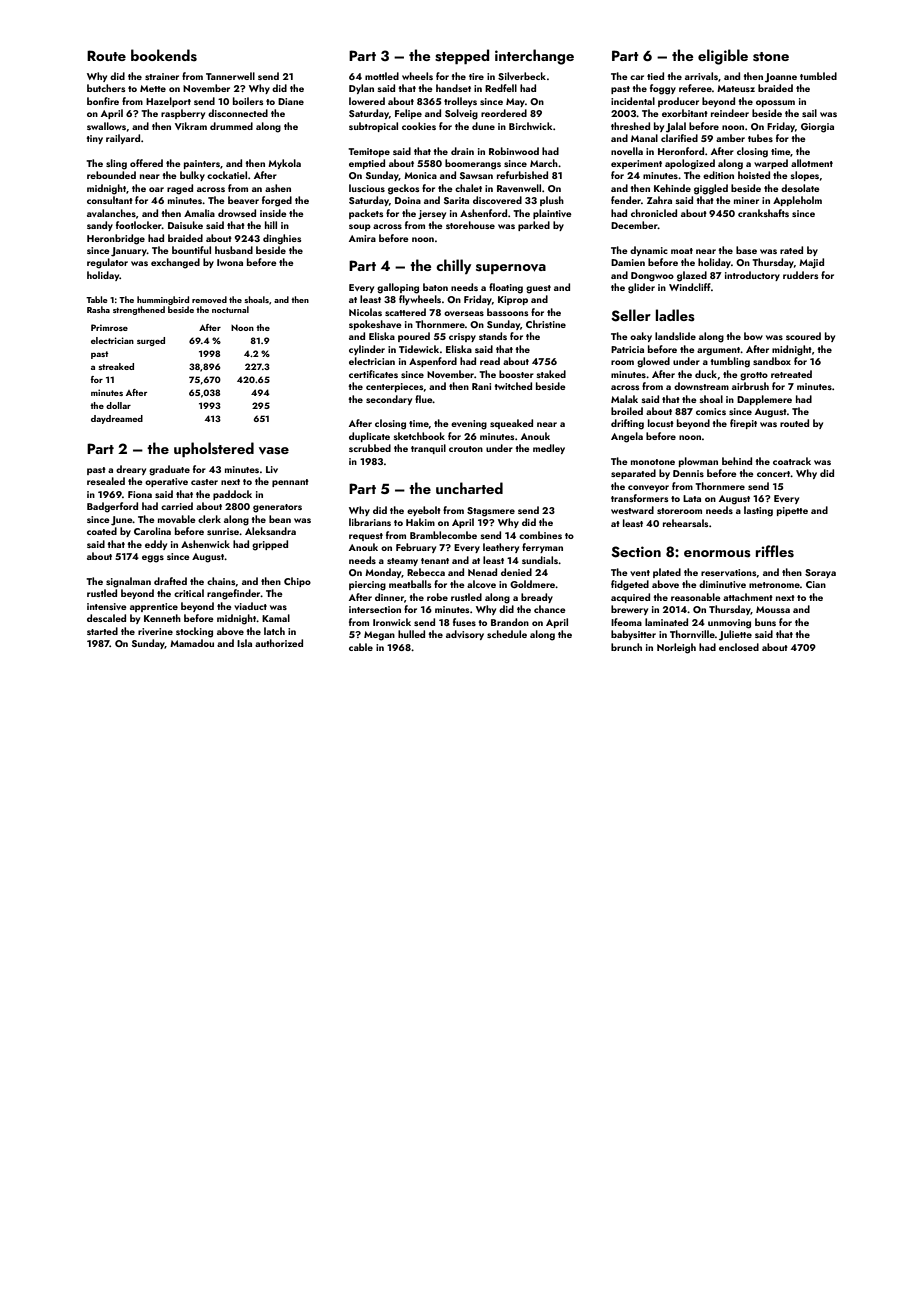  I want to click on clerk, so click(209, 519).
